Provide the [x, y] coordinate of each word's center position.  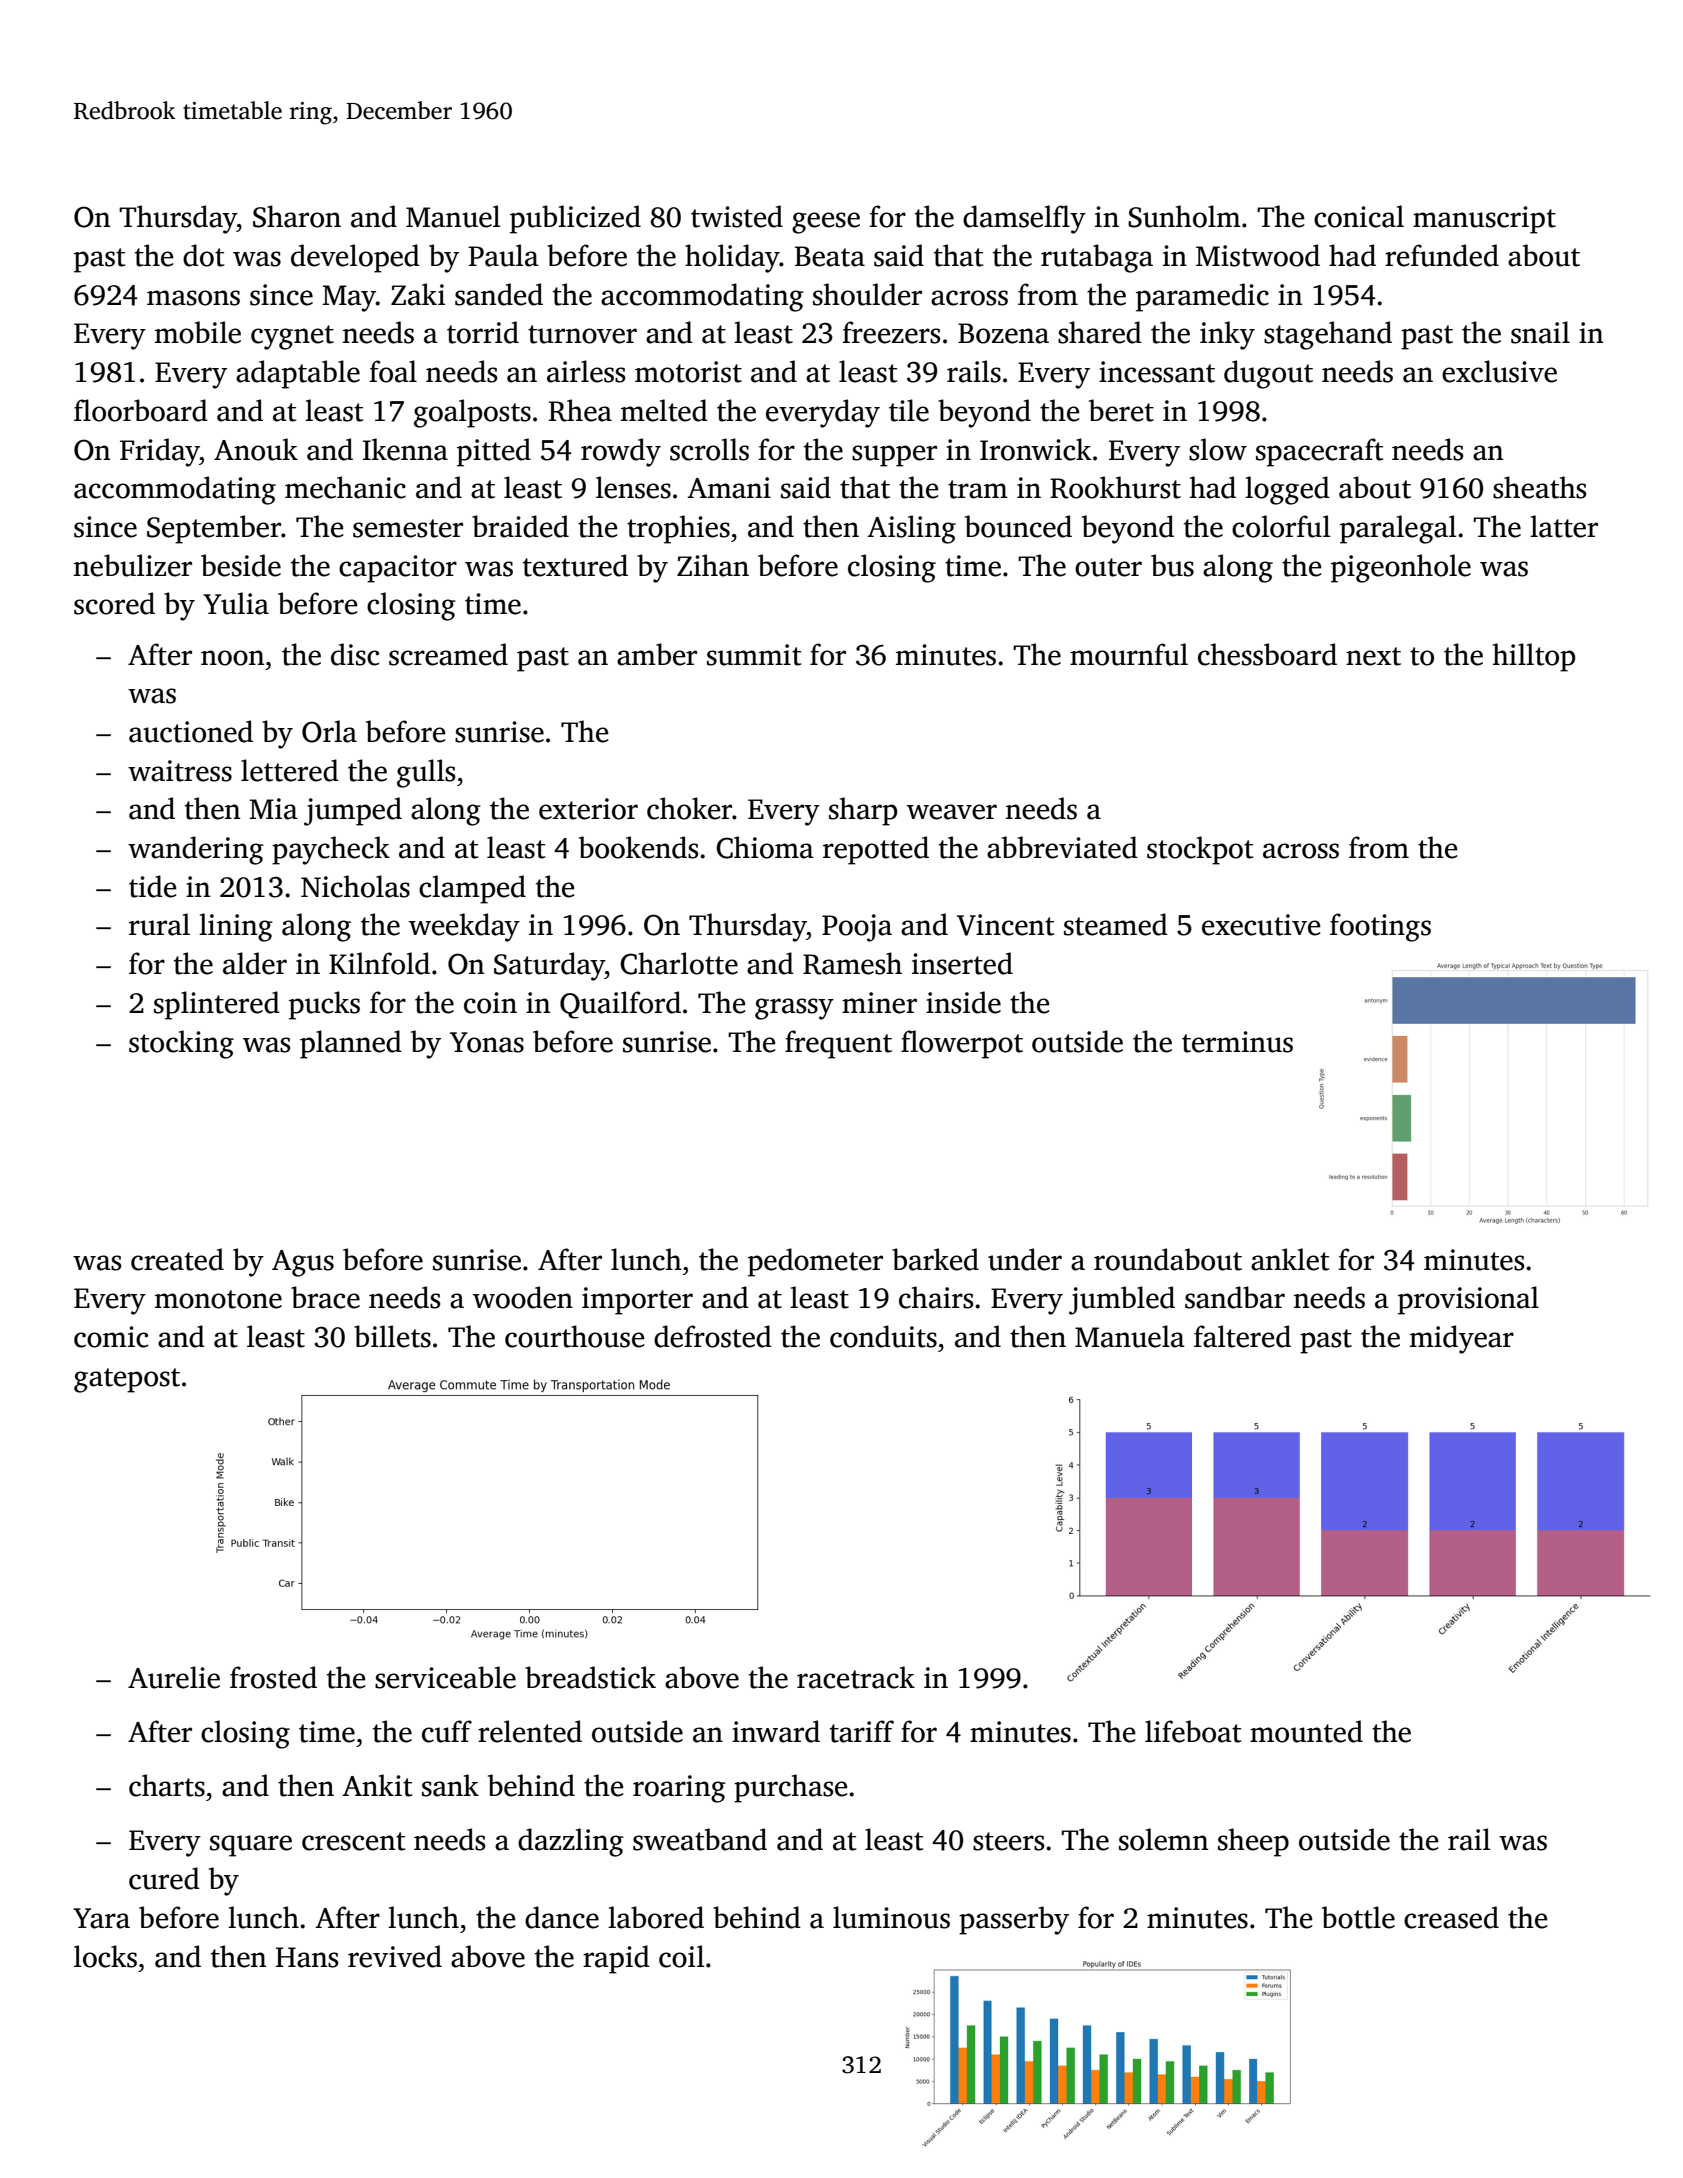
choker [689, 808]
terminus [1237, 1042]
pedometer [815, 1262]
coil [681, 1956]
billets [392, 1336]
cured [164, 1878]
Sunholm [1184, 216]
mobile [198, 332]
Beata [830, 256]
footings [1380, 927]
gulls [426, 773]
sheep [1253, 1842]
